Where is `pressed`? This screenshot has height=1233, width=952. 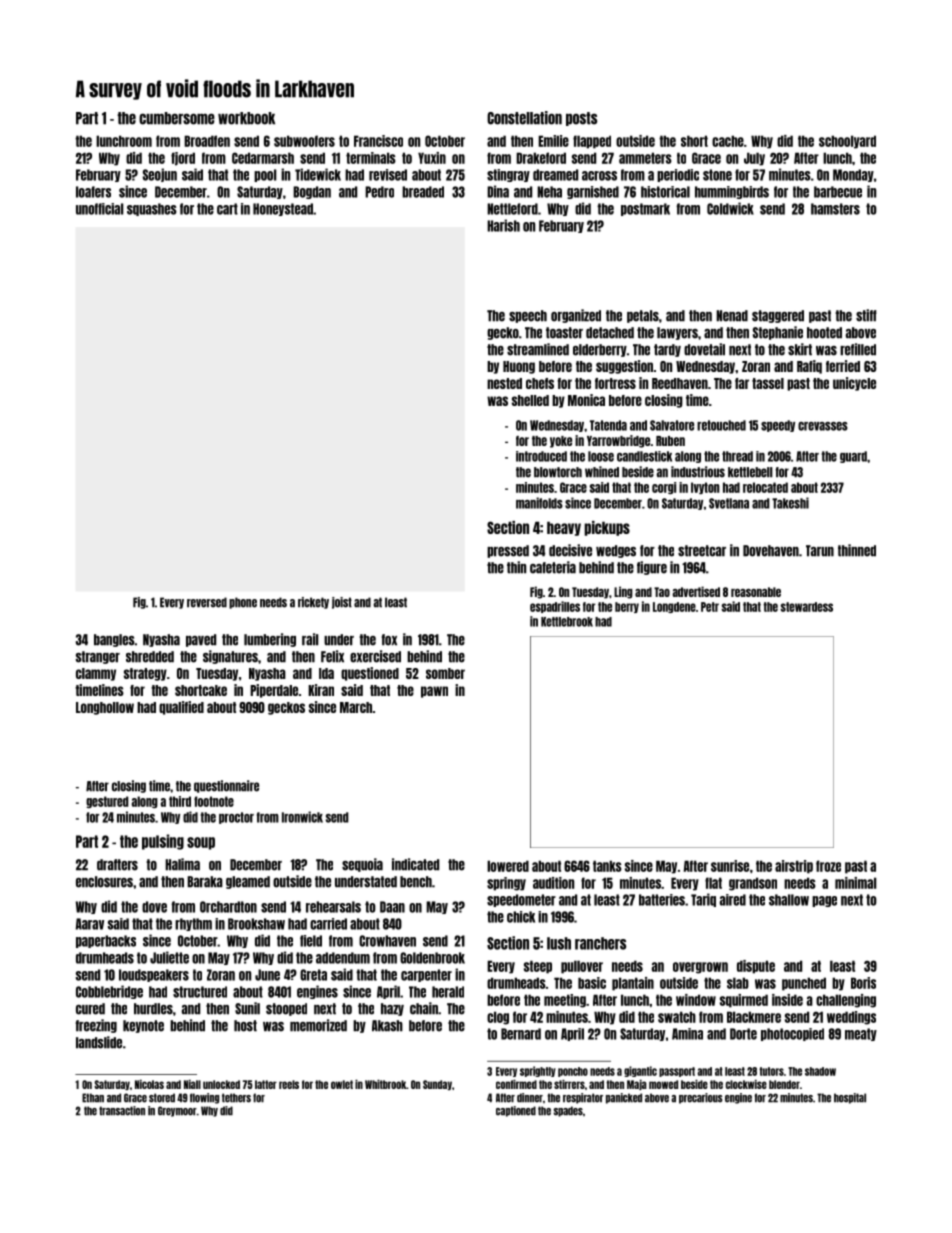
pressed is located at coordinates (508, 551).
